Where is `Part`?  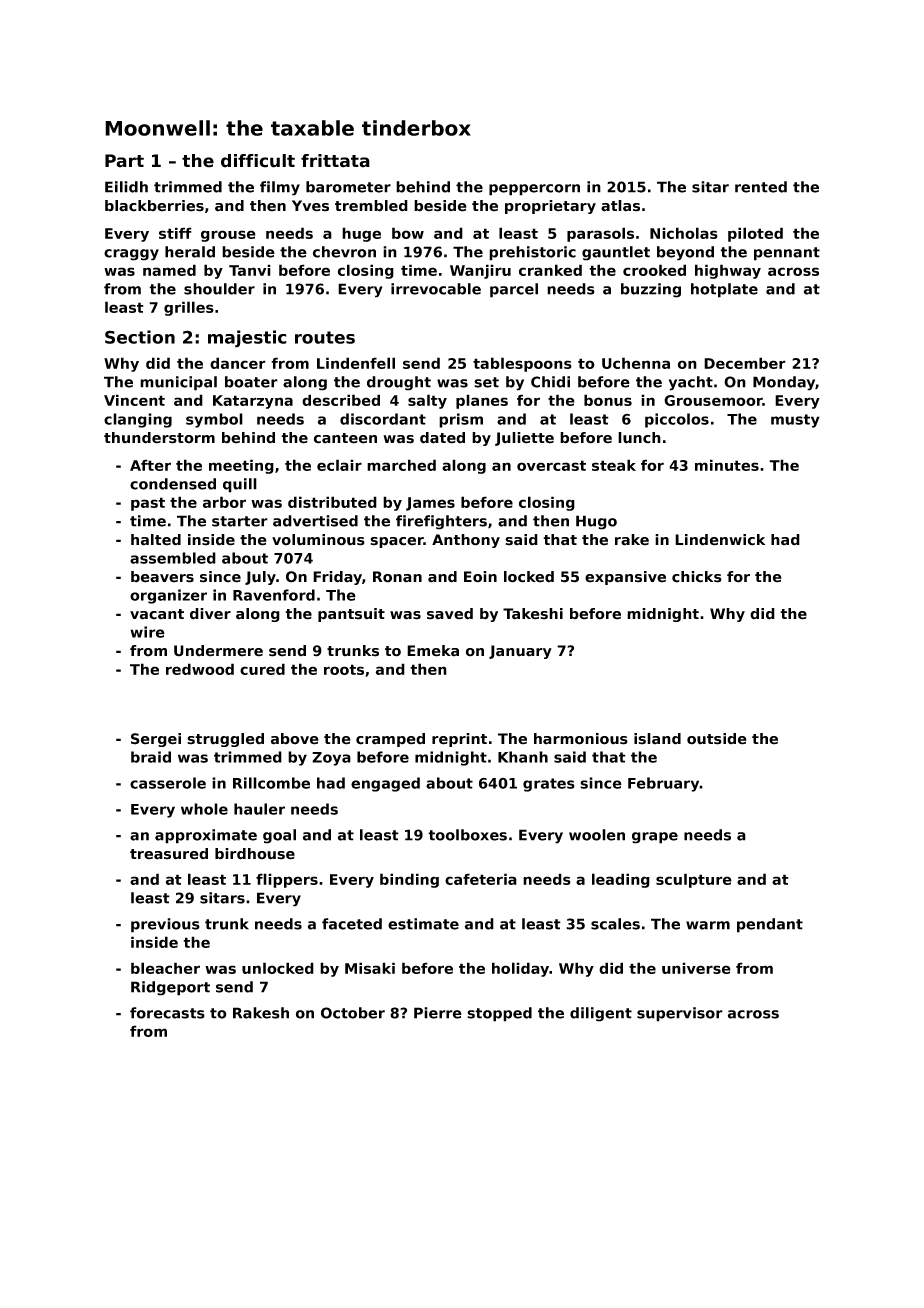
Part is located at coordinates (124, 161).
